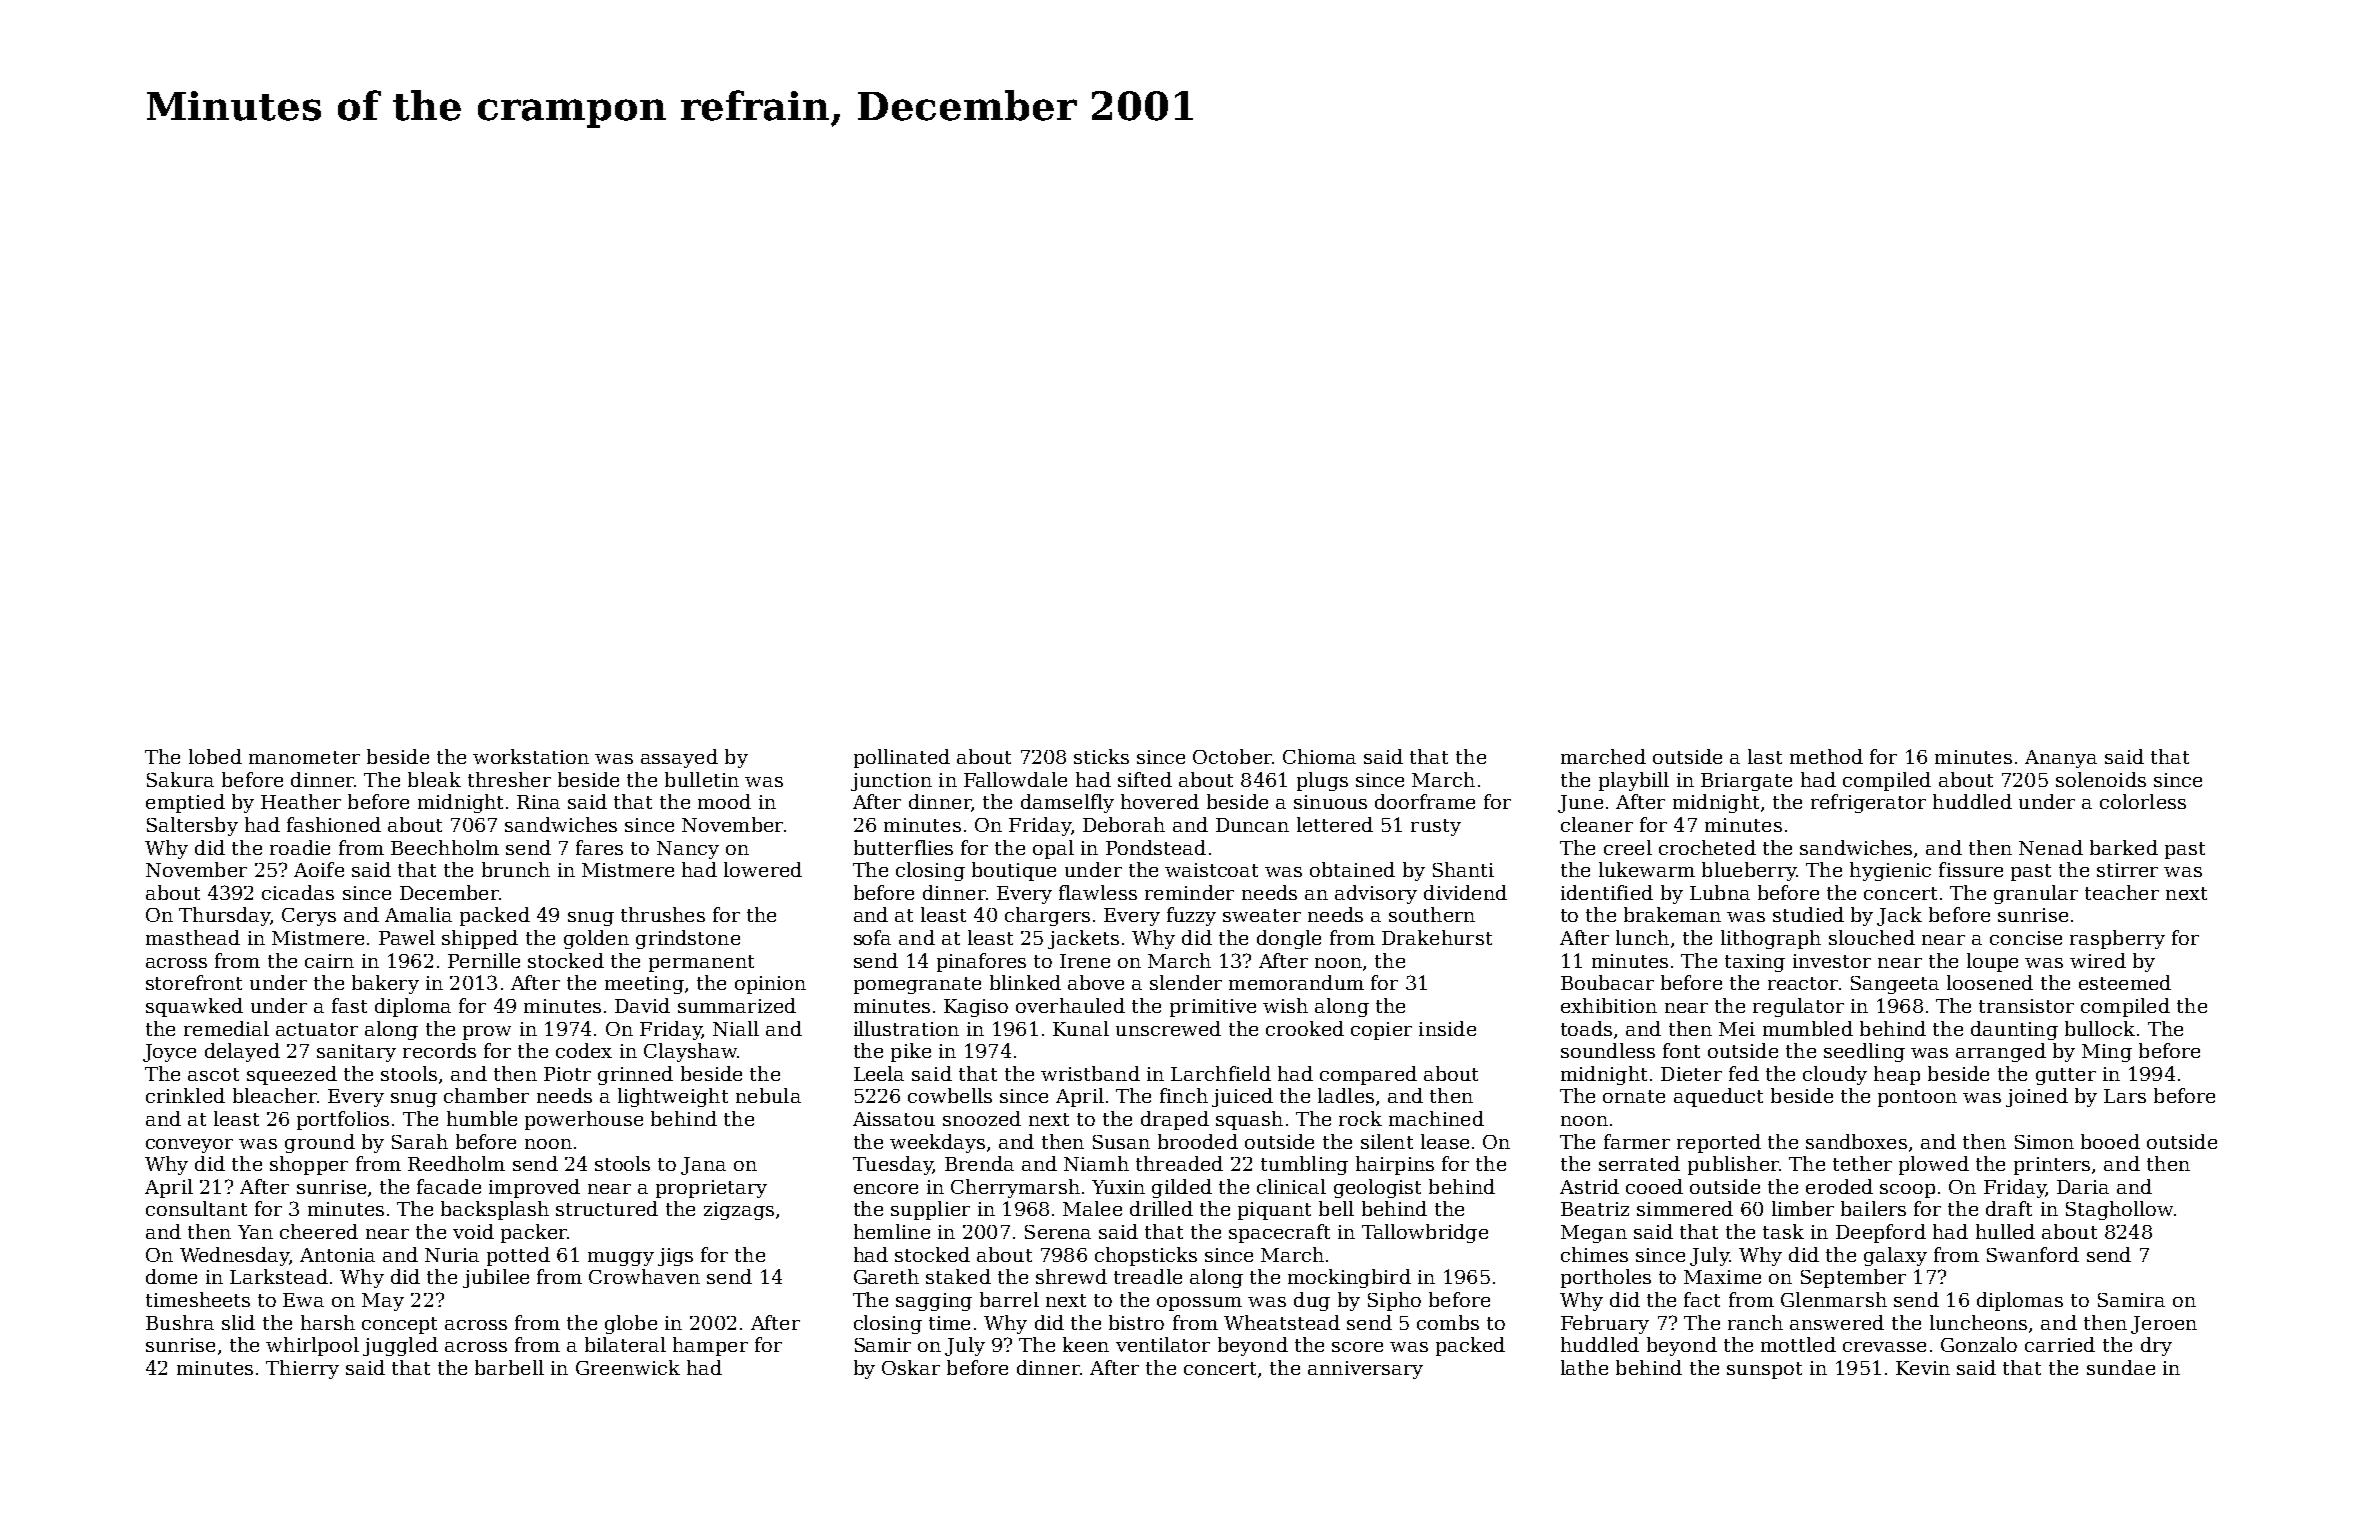 Image resolution: width=2367 pixels, height=1531 pixels. Describe the element at coordinates (2110, 1141) in the document. I see `booed` at that location.
